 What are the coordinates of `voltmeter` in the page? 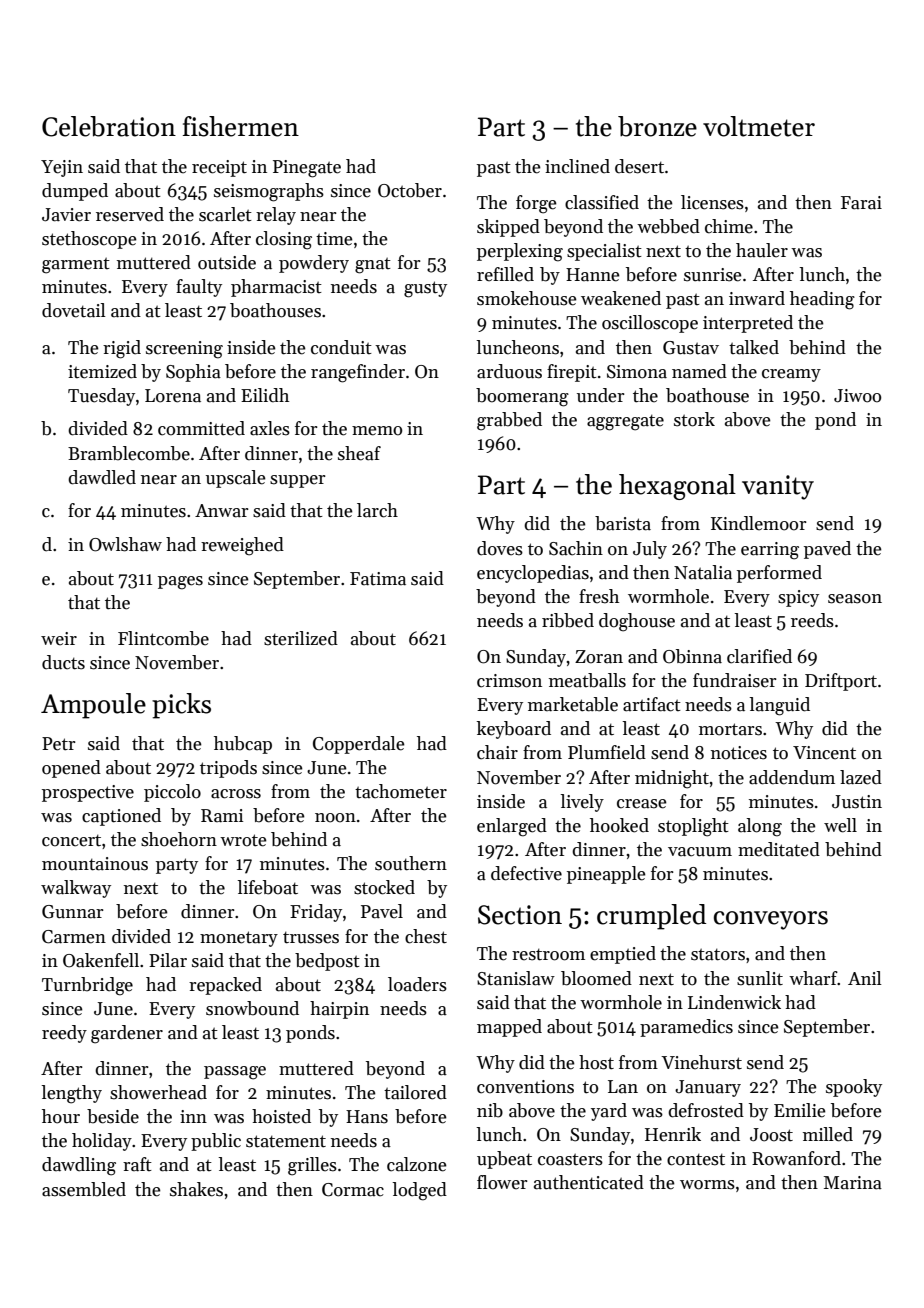 It's located at (759, 126).
